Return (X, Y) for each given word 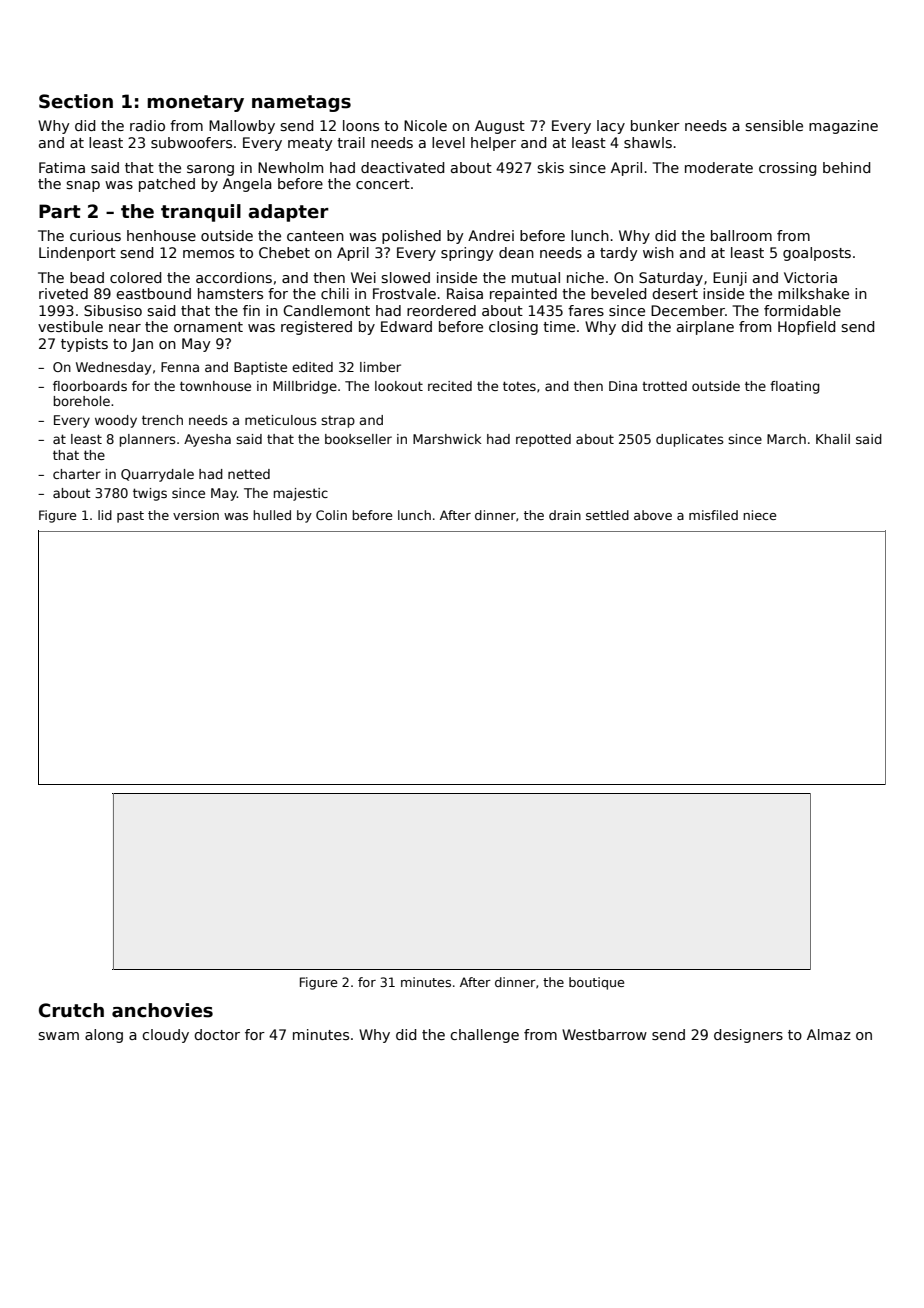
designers (748, 1036)
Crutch (71, 1010)
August (500, 127)
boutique (596, 983)
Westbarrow (604, 1034)
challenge (484, 1036)
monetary (195, 103)
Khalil (833, 439)
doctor (217, 1034)
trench (162, 420)
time (559, 326)
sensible (774, 125)
